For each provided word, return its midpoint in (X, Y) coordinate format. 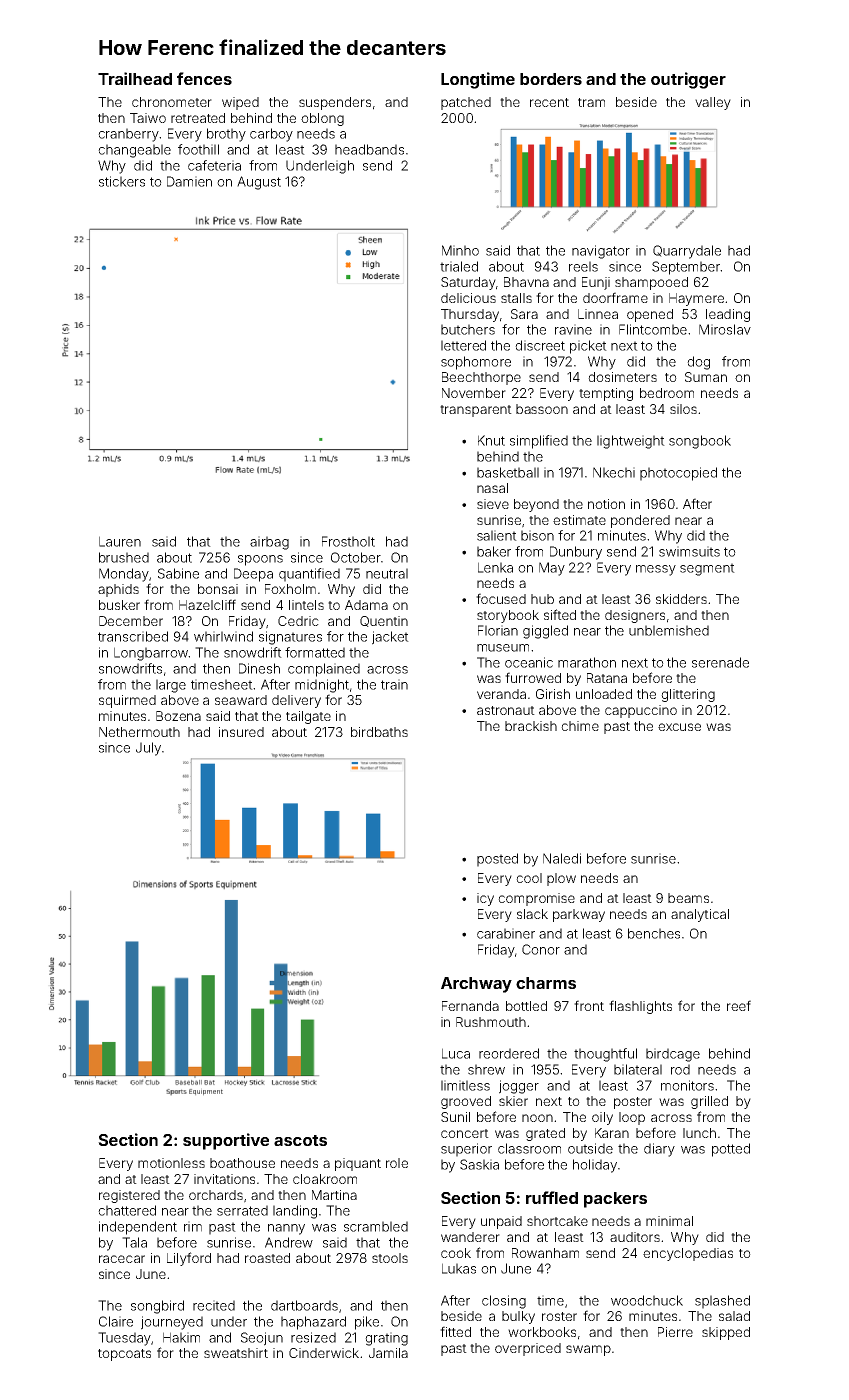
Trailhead (135, 78)
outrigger (688, 80)
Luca (456, 1053)
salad (734, 1316)
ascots (300, 1140)
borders (551, 79)
